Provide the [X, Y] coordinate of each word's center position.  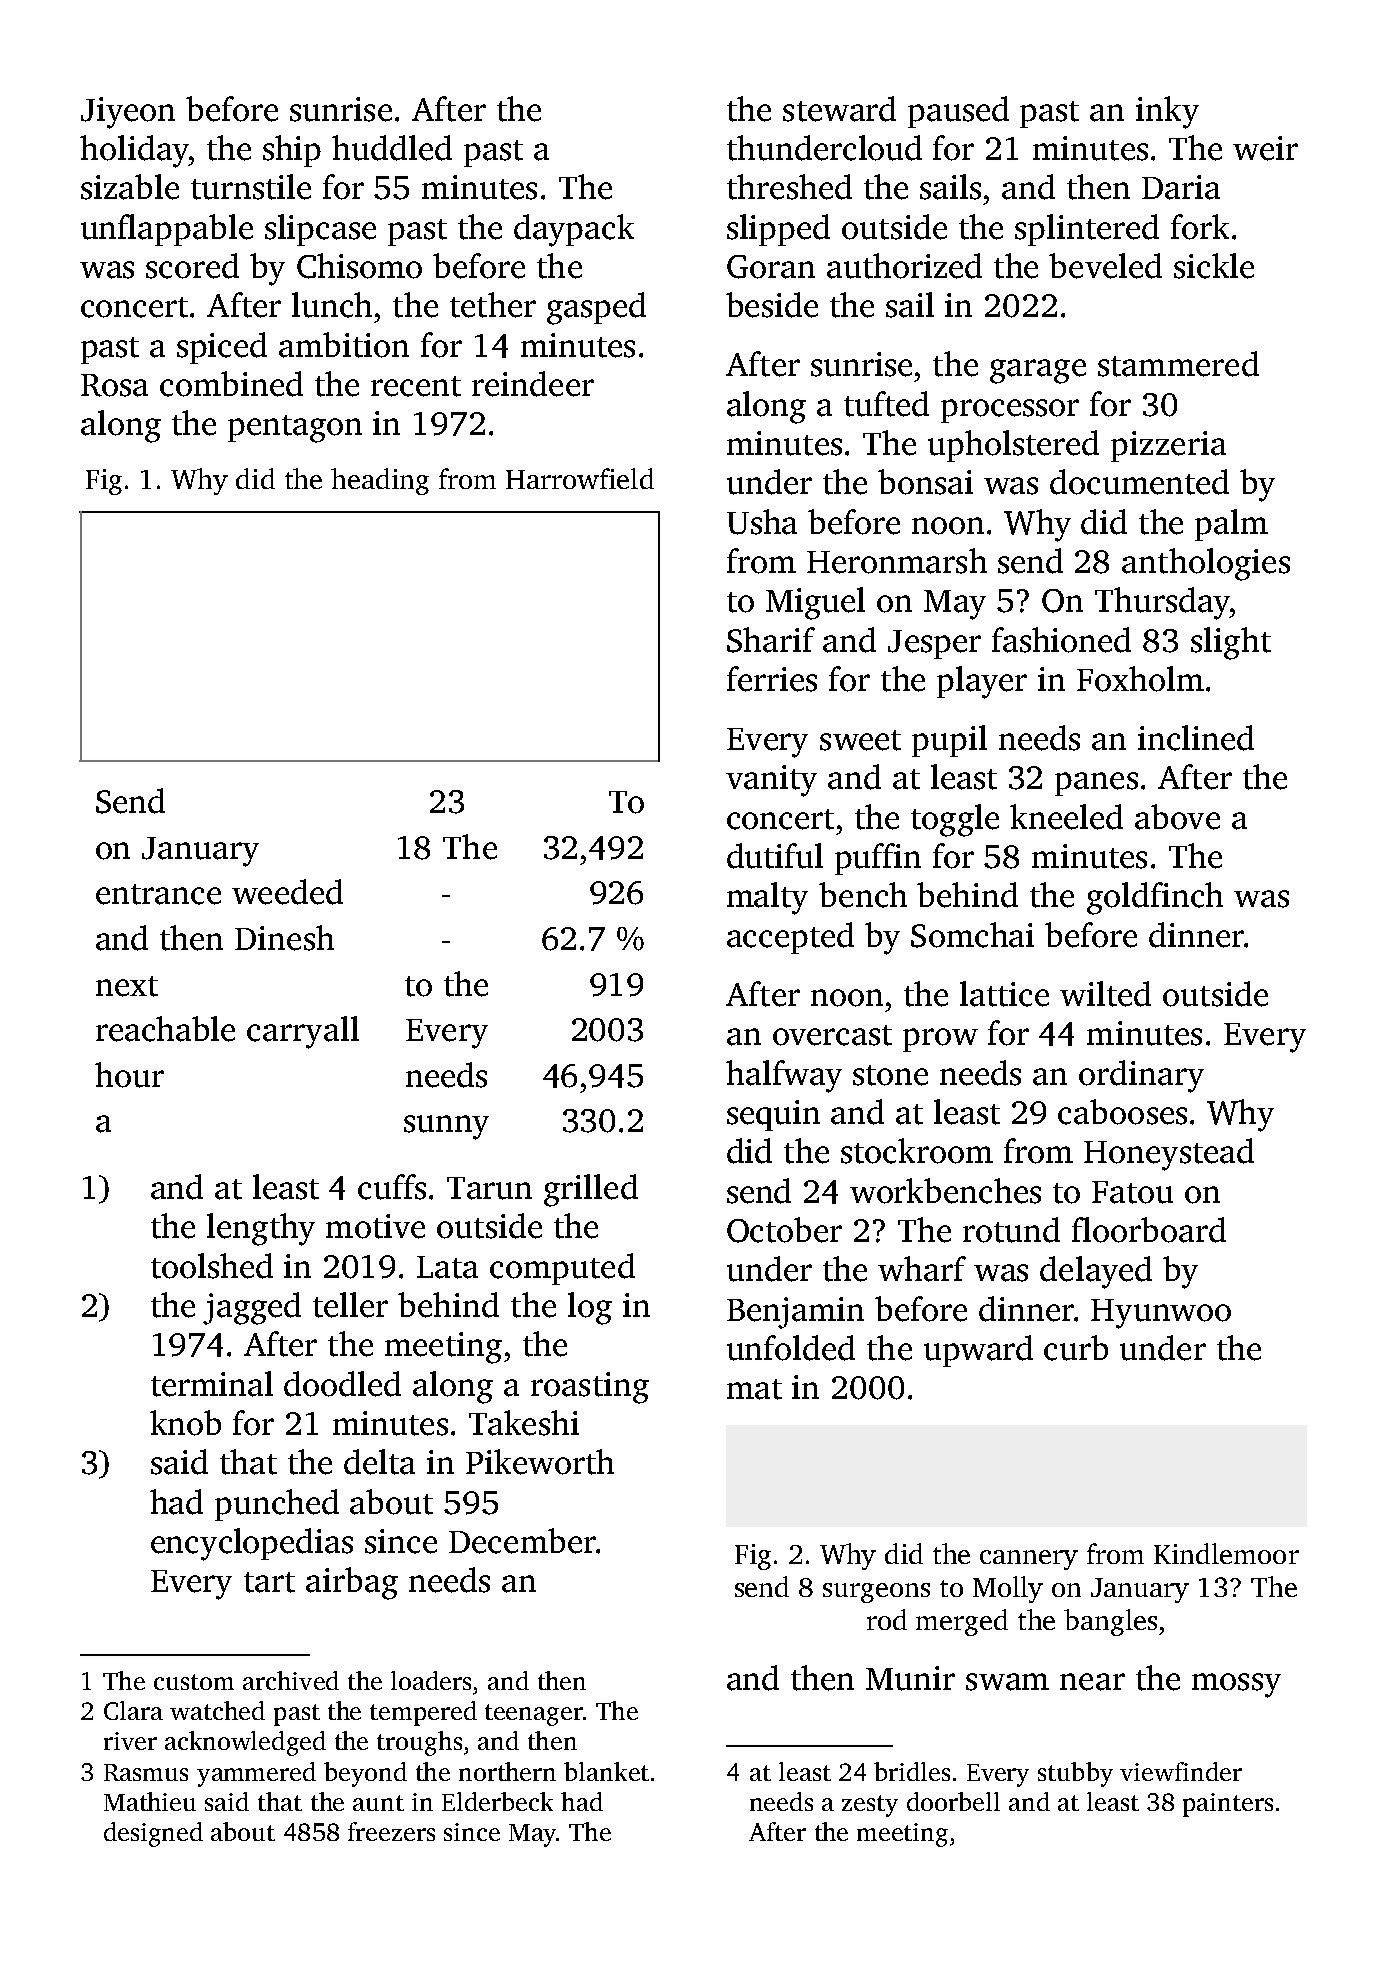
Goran [771, 267]
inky [1167, 112]
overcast [832, 1035]
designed [153, 1834]
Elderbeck [497, 1801]
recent [416, 386]
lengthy [261, 1229]
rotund [1011, 1230]
